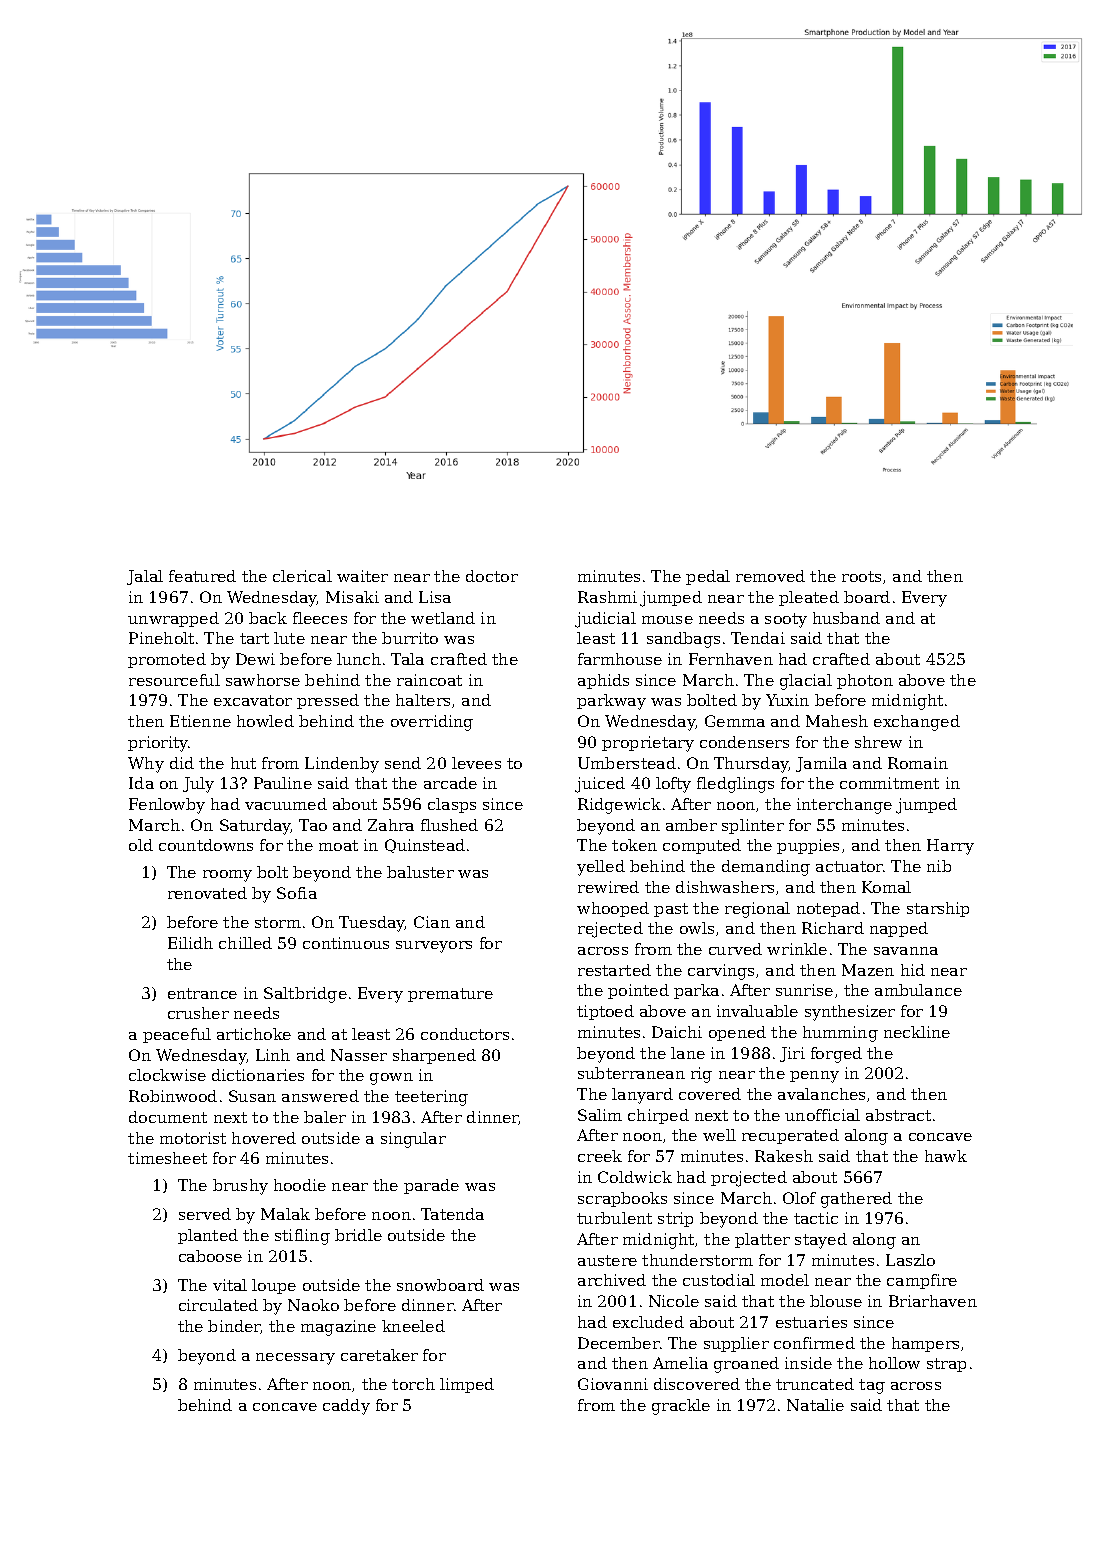 The height and width of the document is (1566, 1107). What do you see at coordinates (917, 723) in the document?
I see `exchanged` at bounding box center [917, 723].
